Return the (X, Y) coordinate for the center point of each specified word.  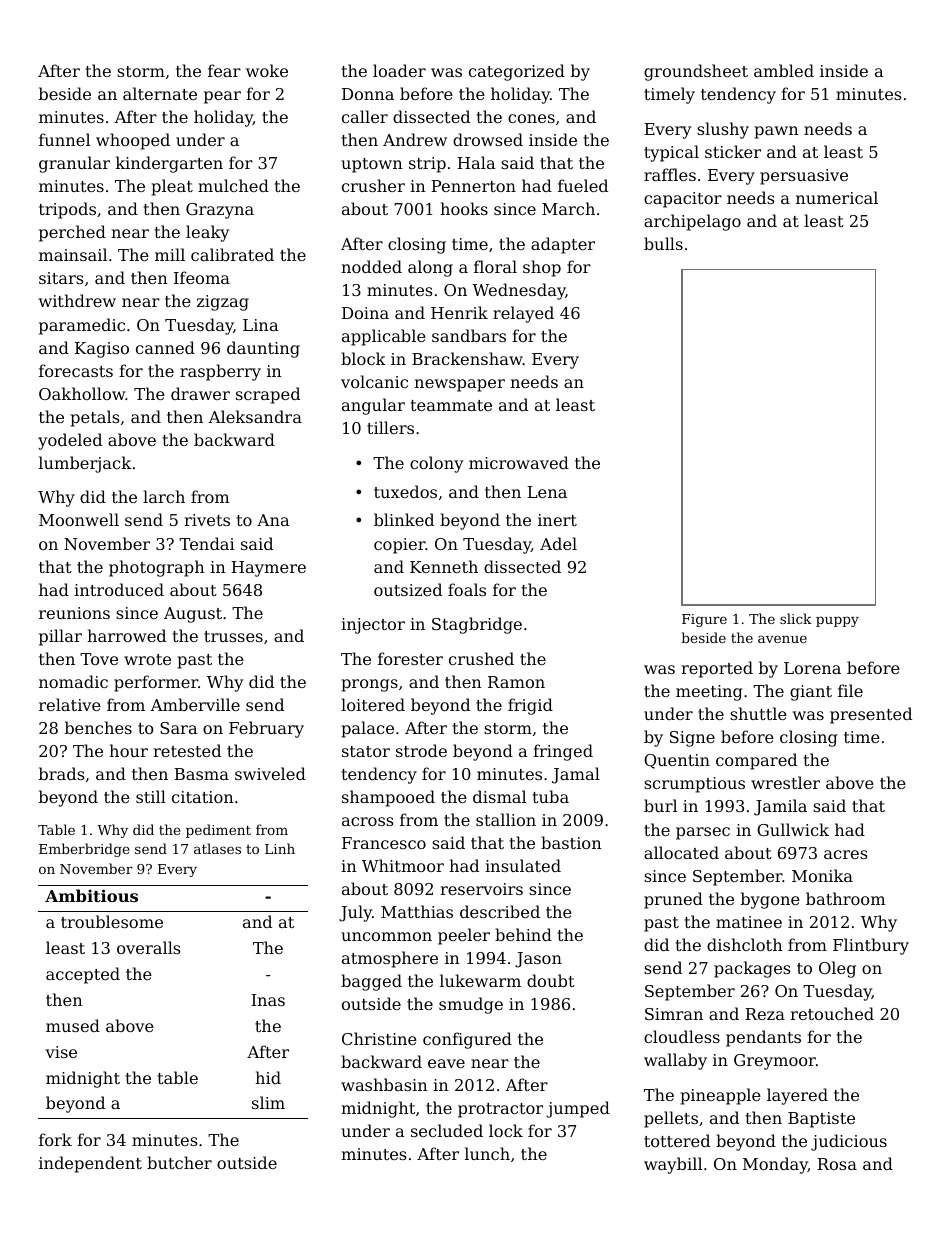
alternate (160, 93)
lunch (487, 1153)
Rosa (837, 1164)
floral (495, 266)
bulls (663, 243)
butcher (179, 1162)
